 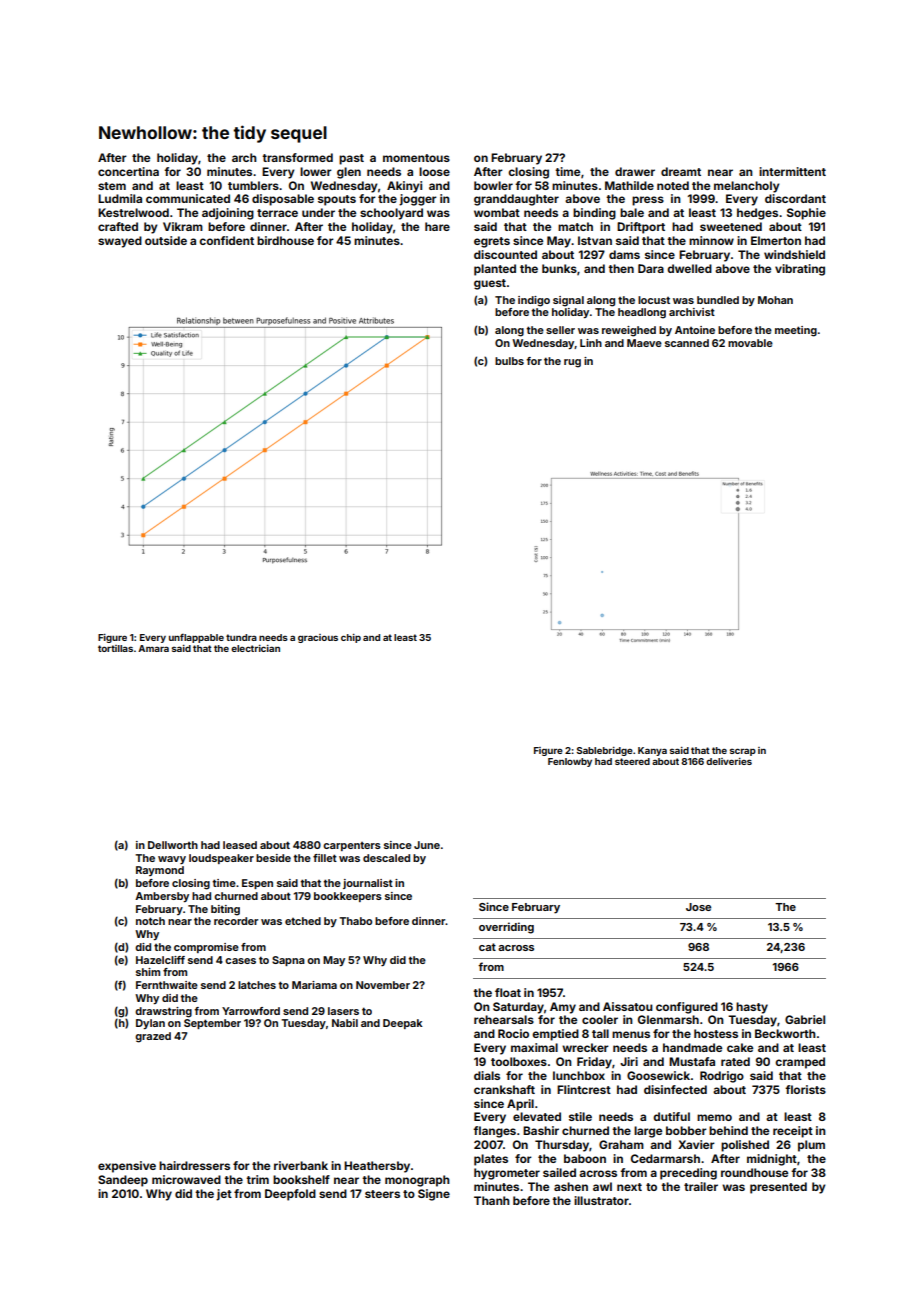 What do you see at coordinates (368, 884) in the image?
I see `journalist` at bounding box center [368, 884].
